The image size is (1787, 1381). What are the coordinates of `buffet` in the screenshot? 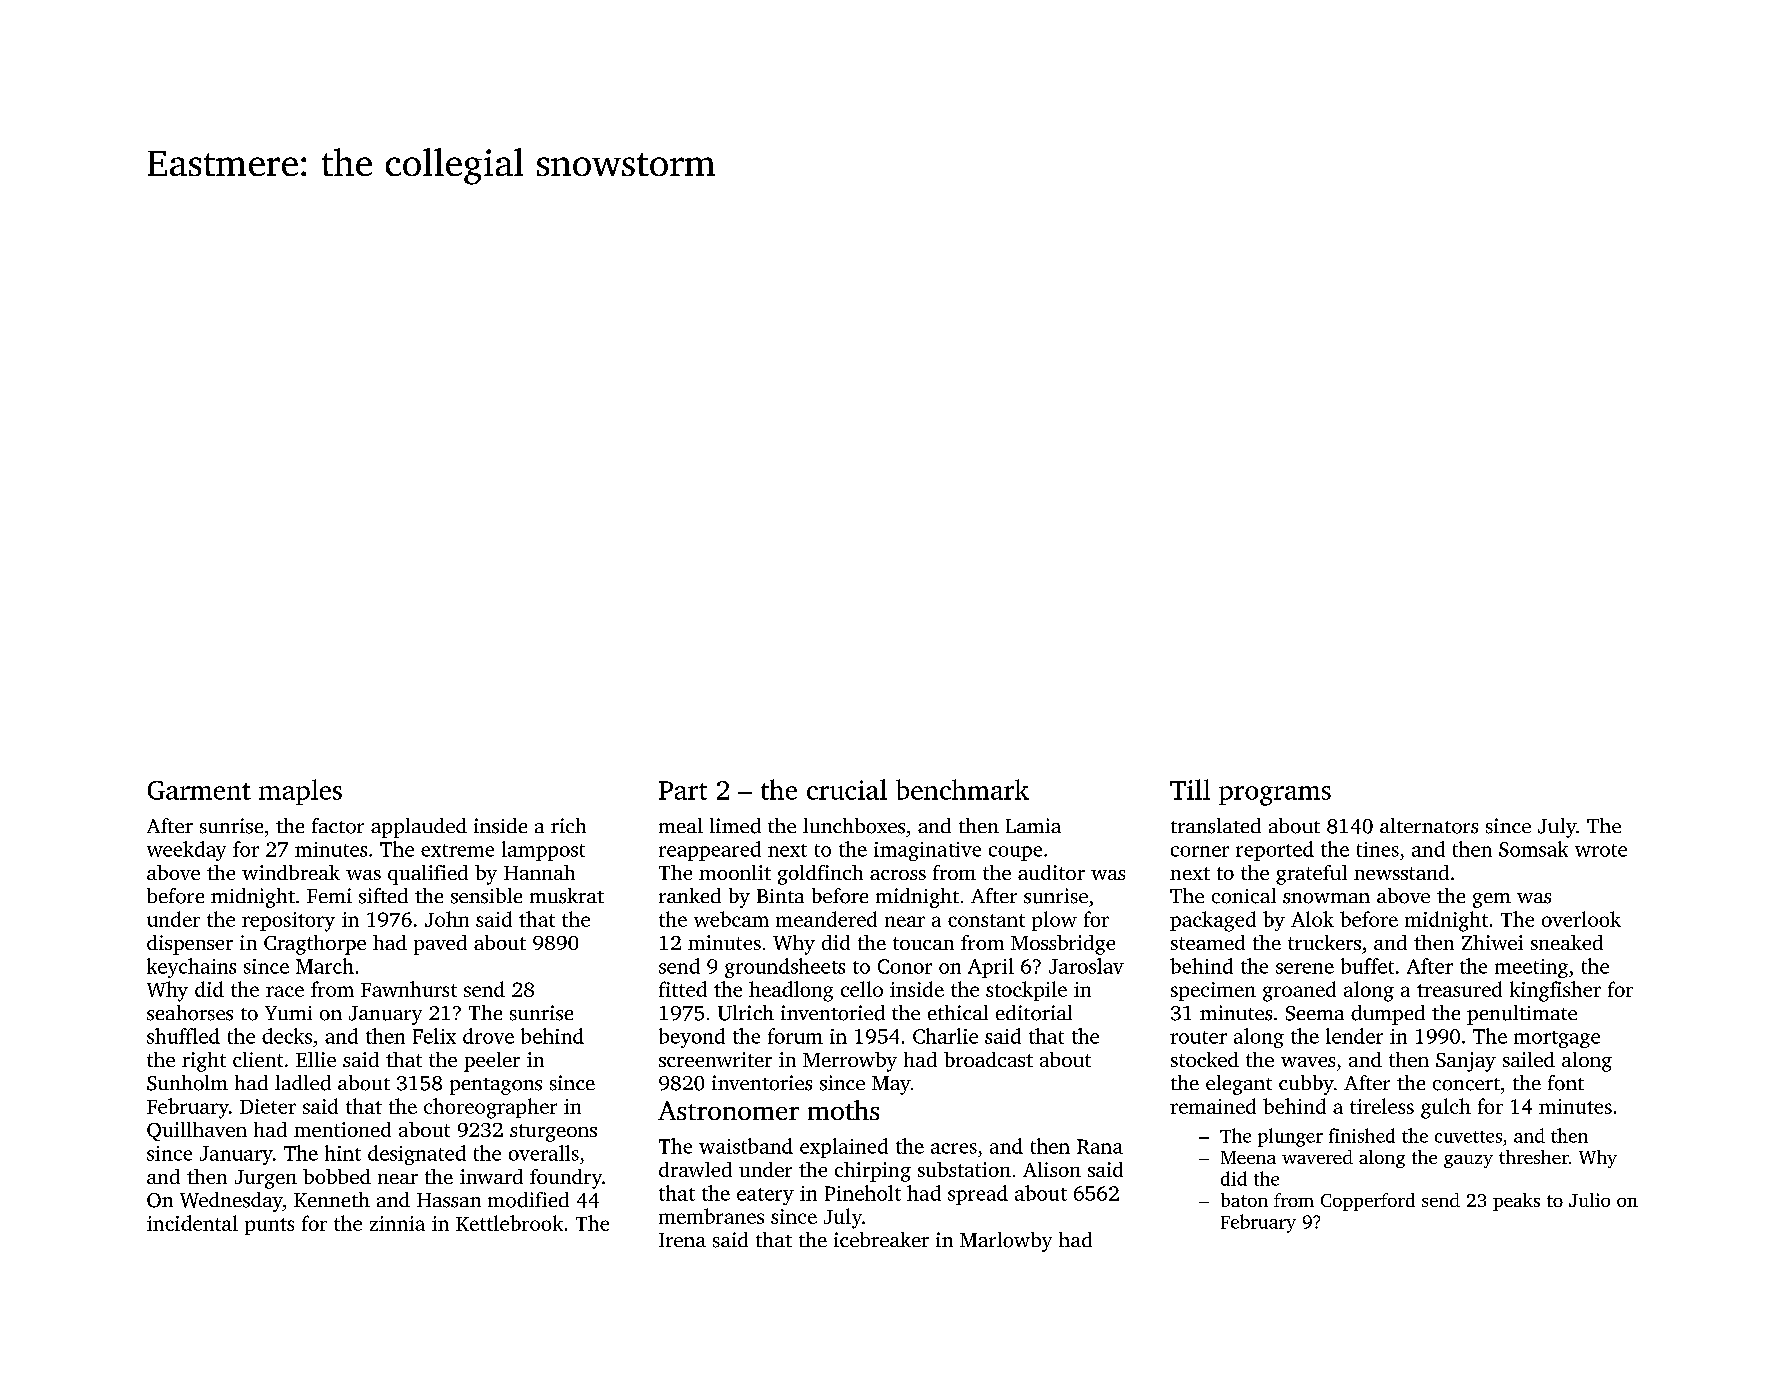 It's located at (1367, 966).
